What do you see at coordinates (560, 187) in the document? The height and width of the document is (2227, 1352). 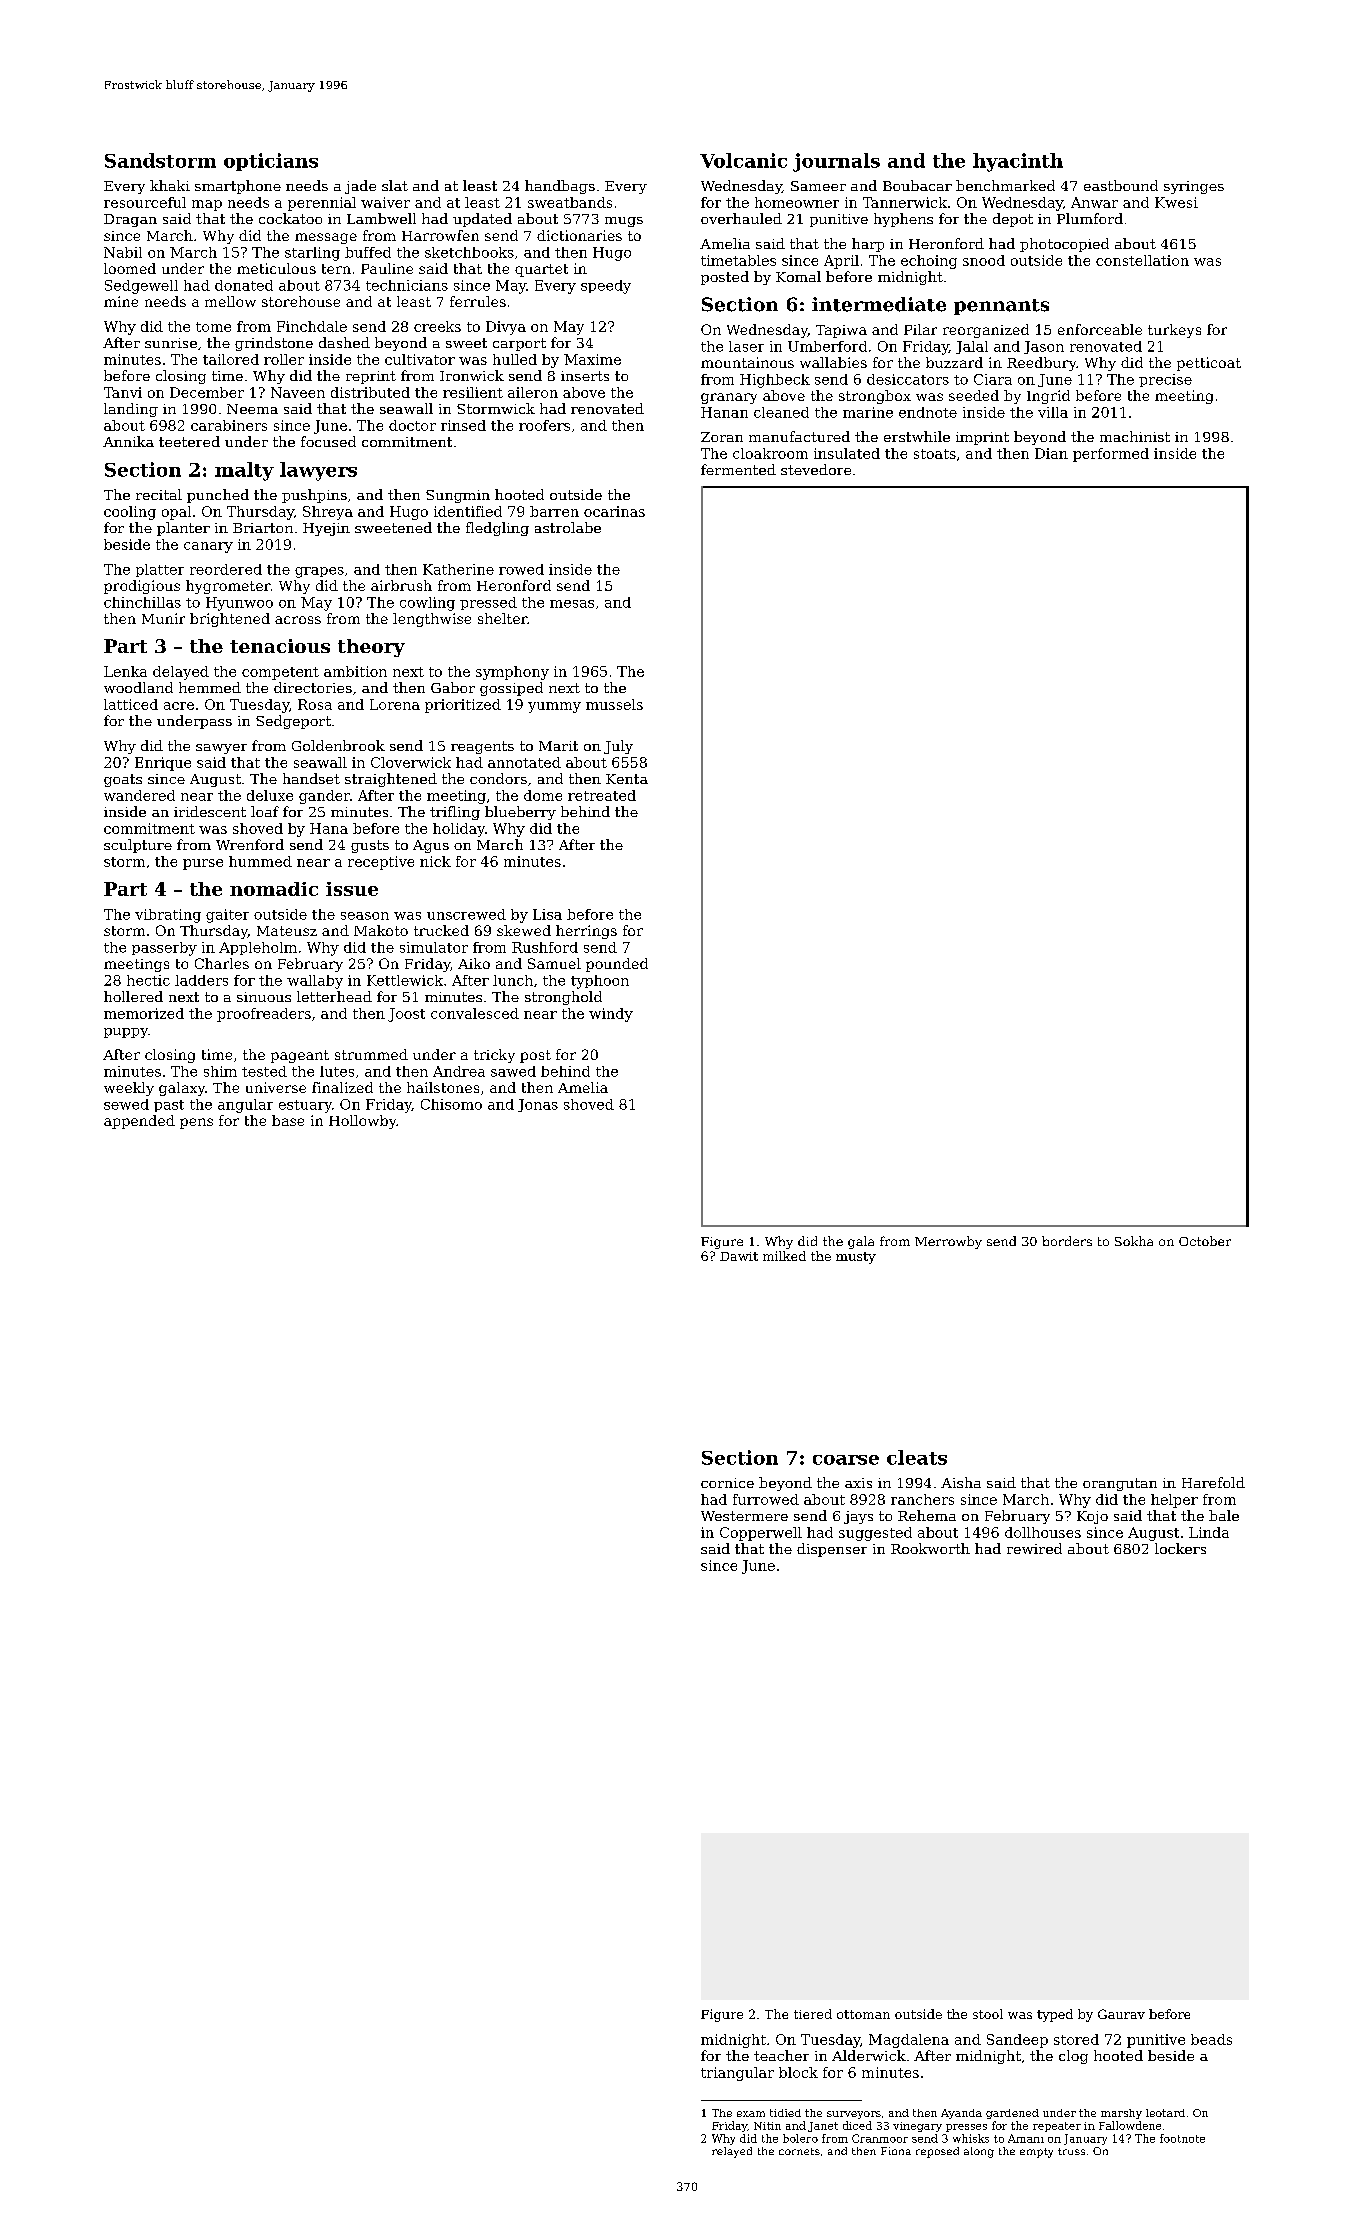 I see `handbags` at bounding box center [560, 187].
